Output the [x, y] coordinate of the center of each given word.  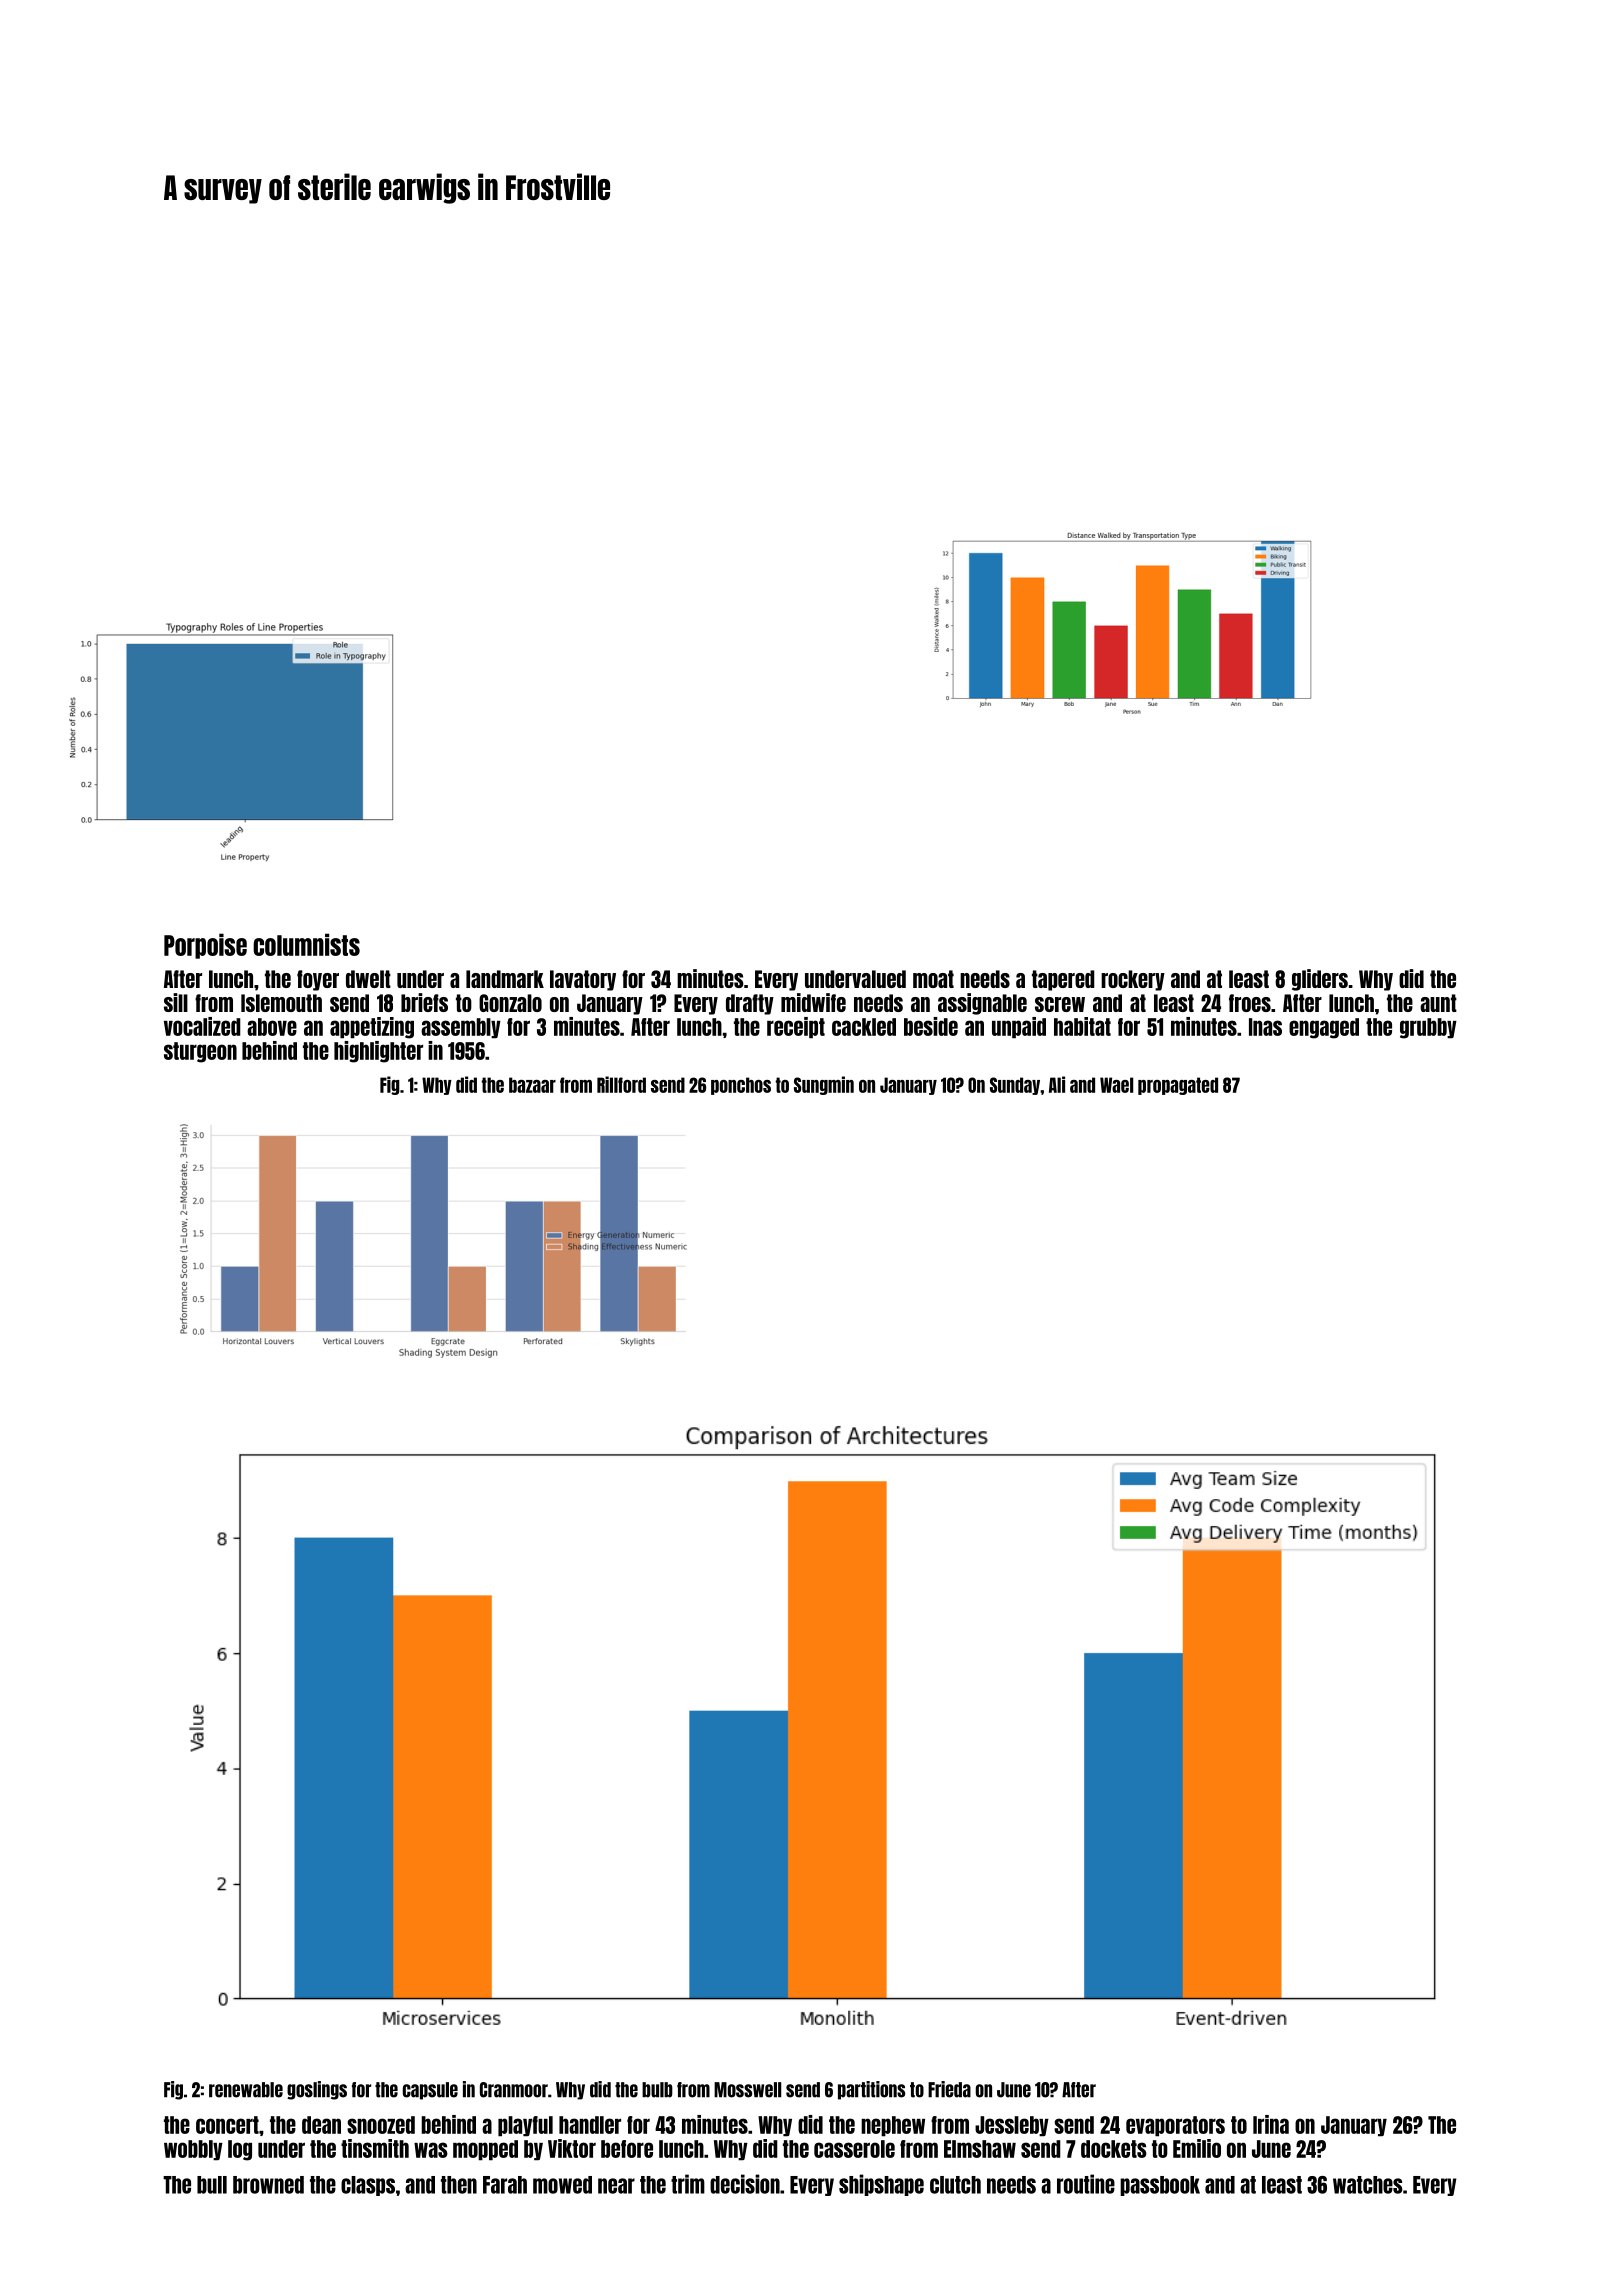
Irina [1271, 2124]
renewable [246, 2090]
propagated [1178, 1086]
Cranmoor [514, 2090]
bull [212, 2185]
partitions [871, 2090]
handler [590, 2125]
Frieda [949, 2089]
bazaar [532, 1085]
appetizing [372, 1028]
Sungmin [824, 1085]
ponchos [741, 1086]
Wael [1116, 1085]
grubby [1428, 1028]
